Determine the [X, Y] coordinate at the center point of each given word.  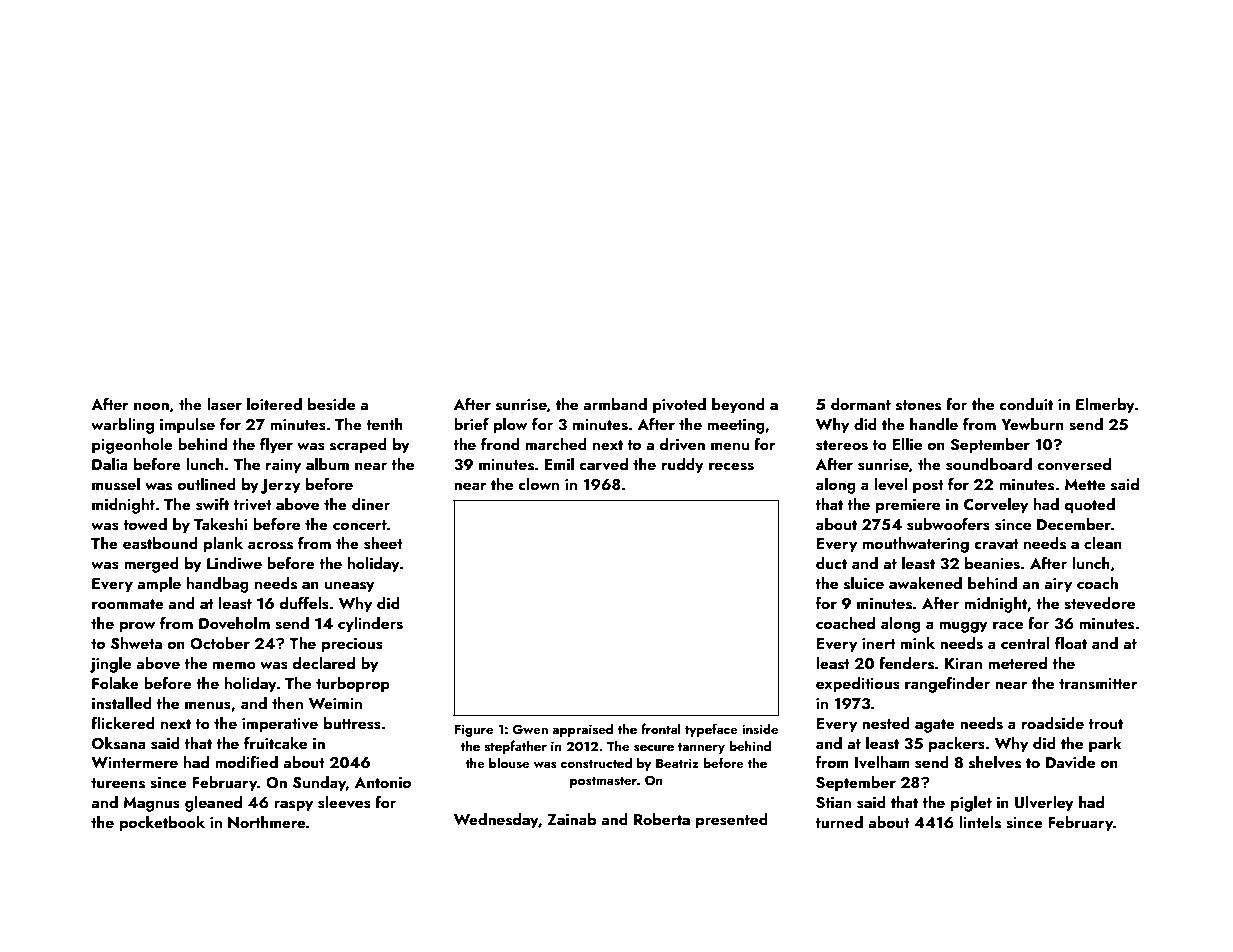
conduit [1026, 404]
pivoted [679, 406]
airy [1058, 585]
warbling [122, 426]
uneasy [350, 587]
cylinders [370, 625]
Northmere [267, 822]
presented [732, 821]
